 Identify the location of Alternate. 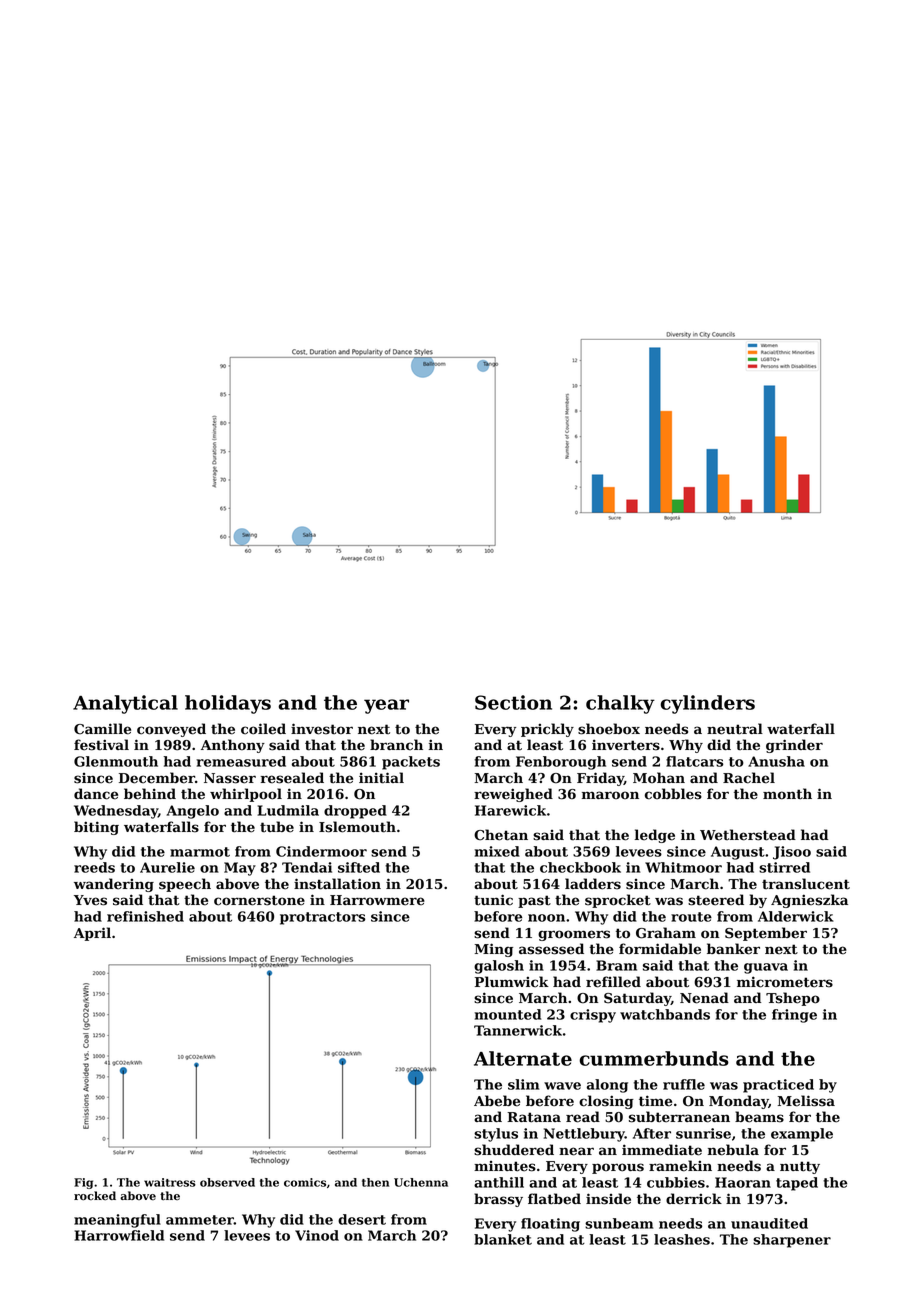
(523, 1058).
